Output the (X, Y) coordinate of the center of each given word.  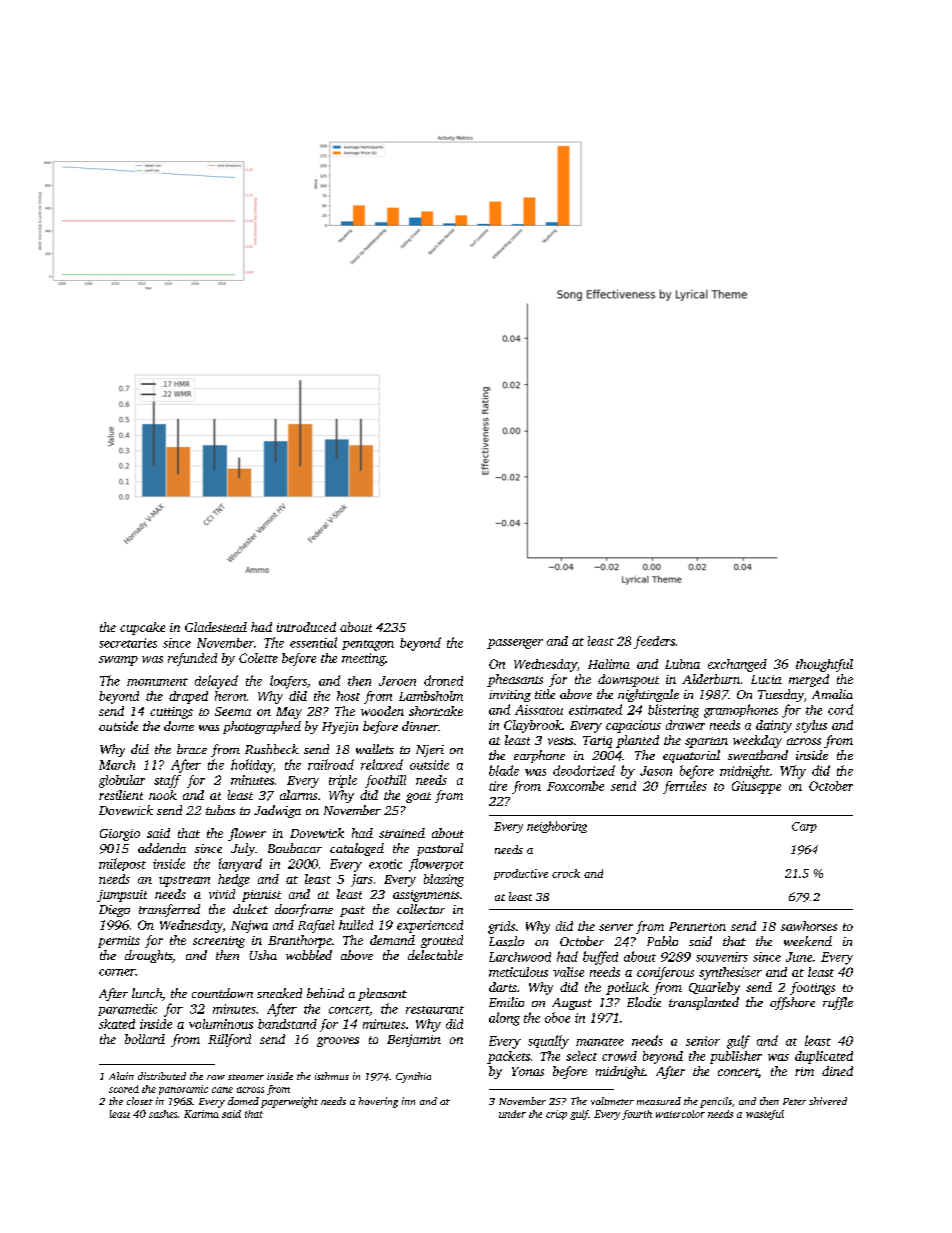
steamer (246, 1077)
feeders (654, 642)
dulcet (250, 909)
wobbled (309, 955)
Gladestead (216, 627)
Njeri (430, 751)
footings (812, 988)
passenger (515, 644)
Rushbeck (272, 749)
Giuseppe (756, 787)
